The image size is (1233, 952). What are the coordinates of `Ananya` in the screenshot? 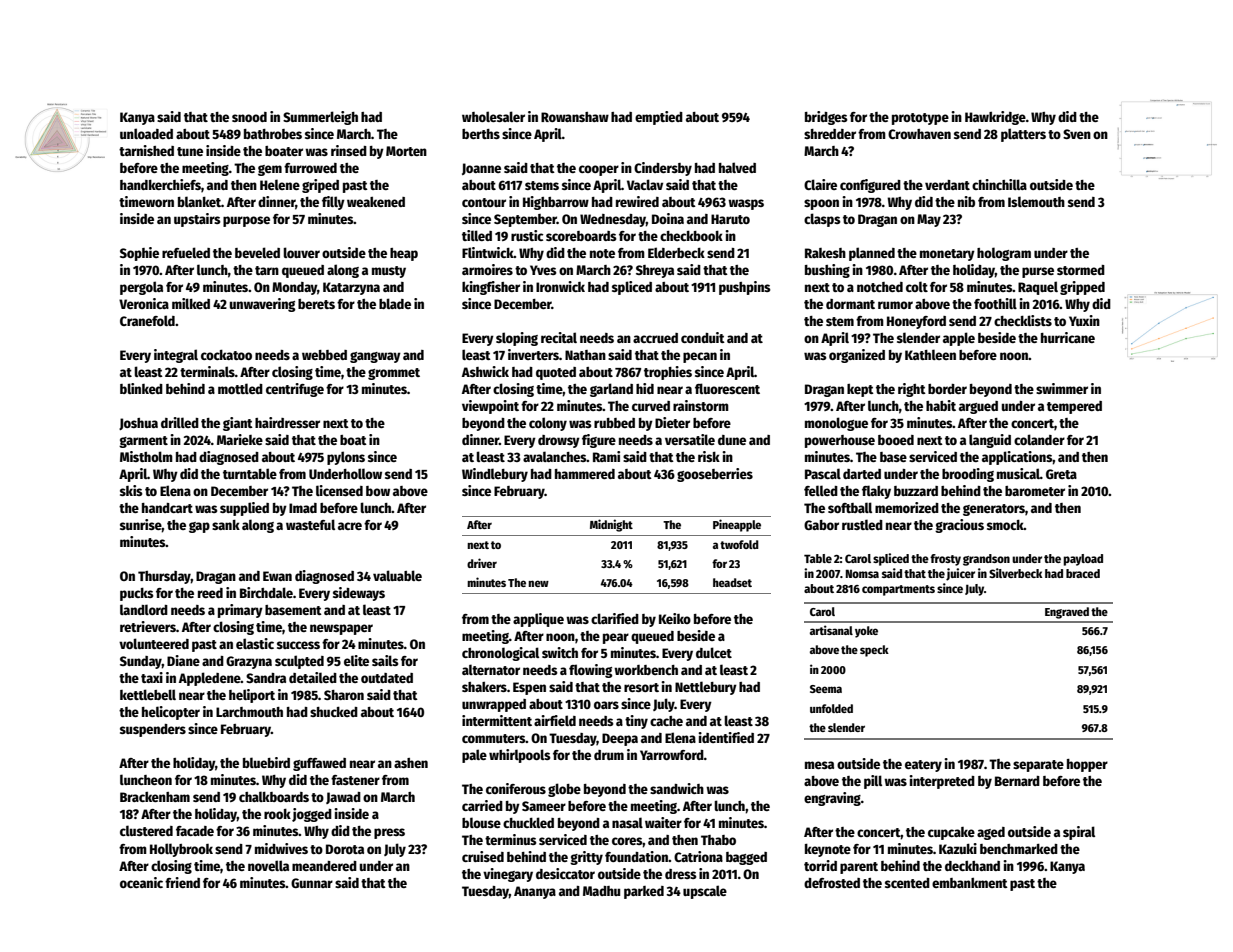 It's located at (535, 892).
